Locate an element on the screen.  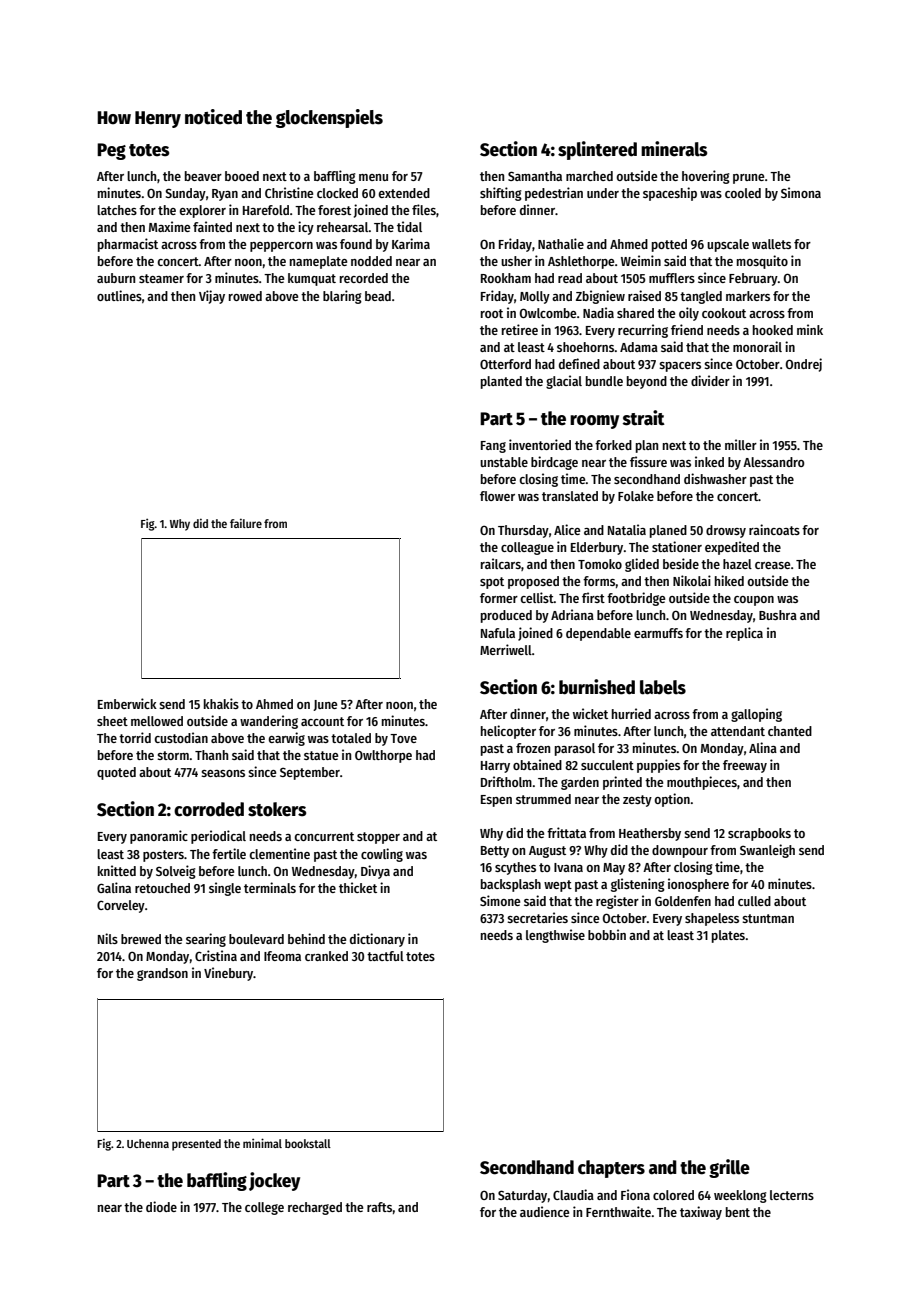
grille is located at coordinates (729, 1168).
